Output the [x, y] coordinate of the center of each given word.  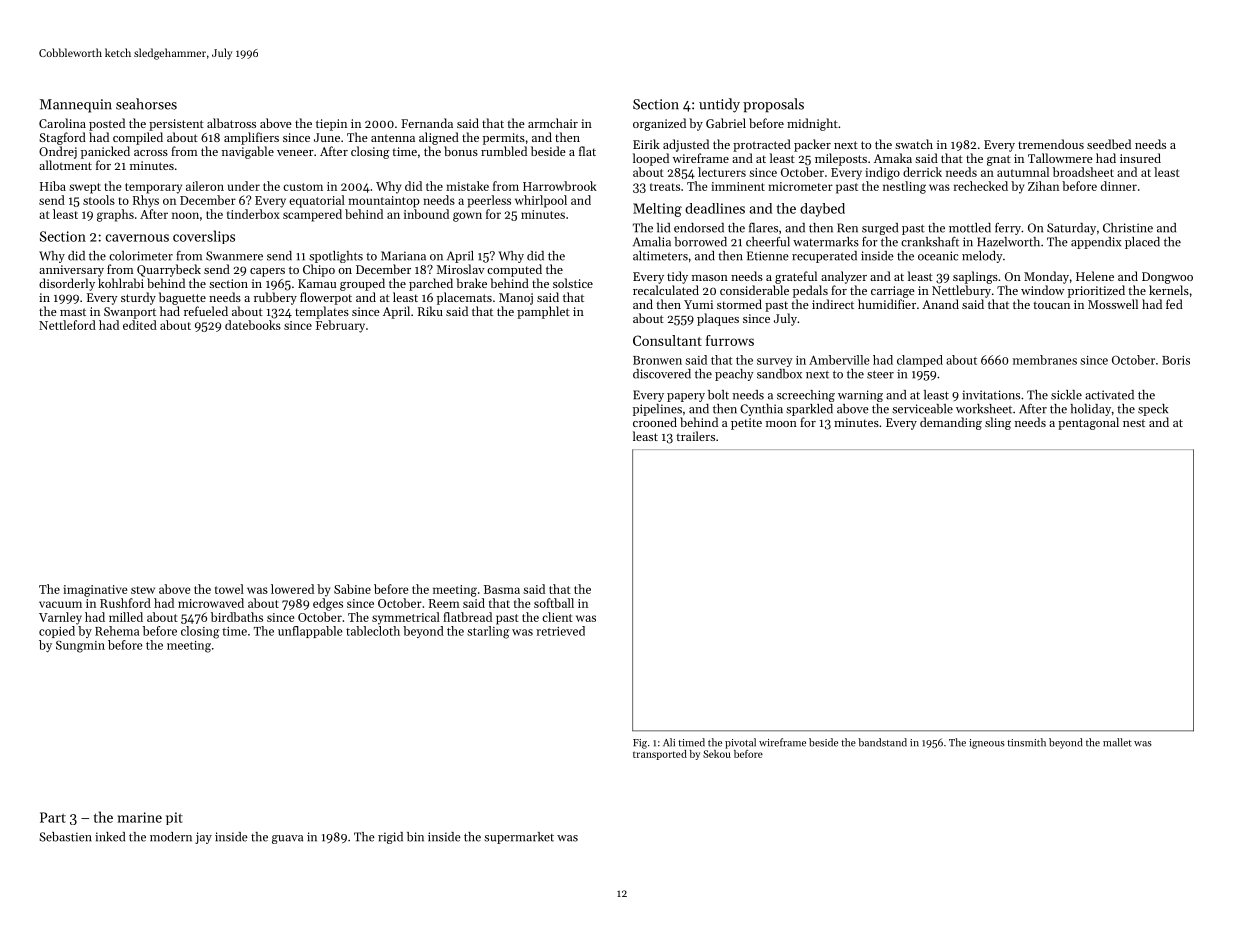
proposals [773, 105]
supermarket [519, 838]
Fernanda [427, 123]
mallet [1117, 742]
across [151, 153]
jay [203, 838]
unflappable [310, 632]
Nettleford [67, 325]
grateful [796, 277]
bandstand [882, 742]
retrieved [560, 631]
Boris [1176, 360]
